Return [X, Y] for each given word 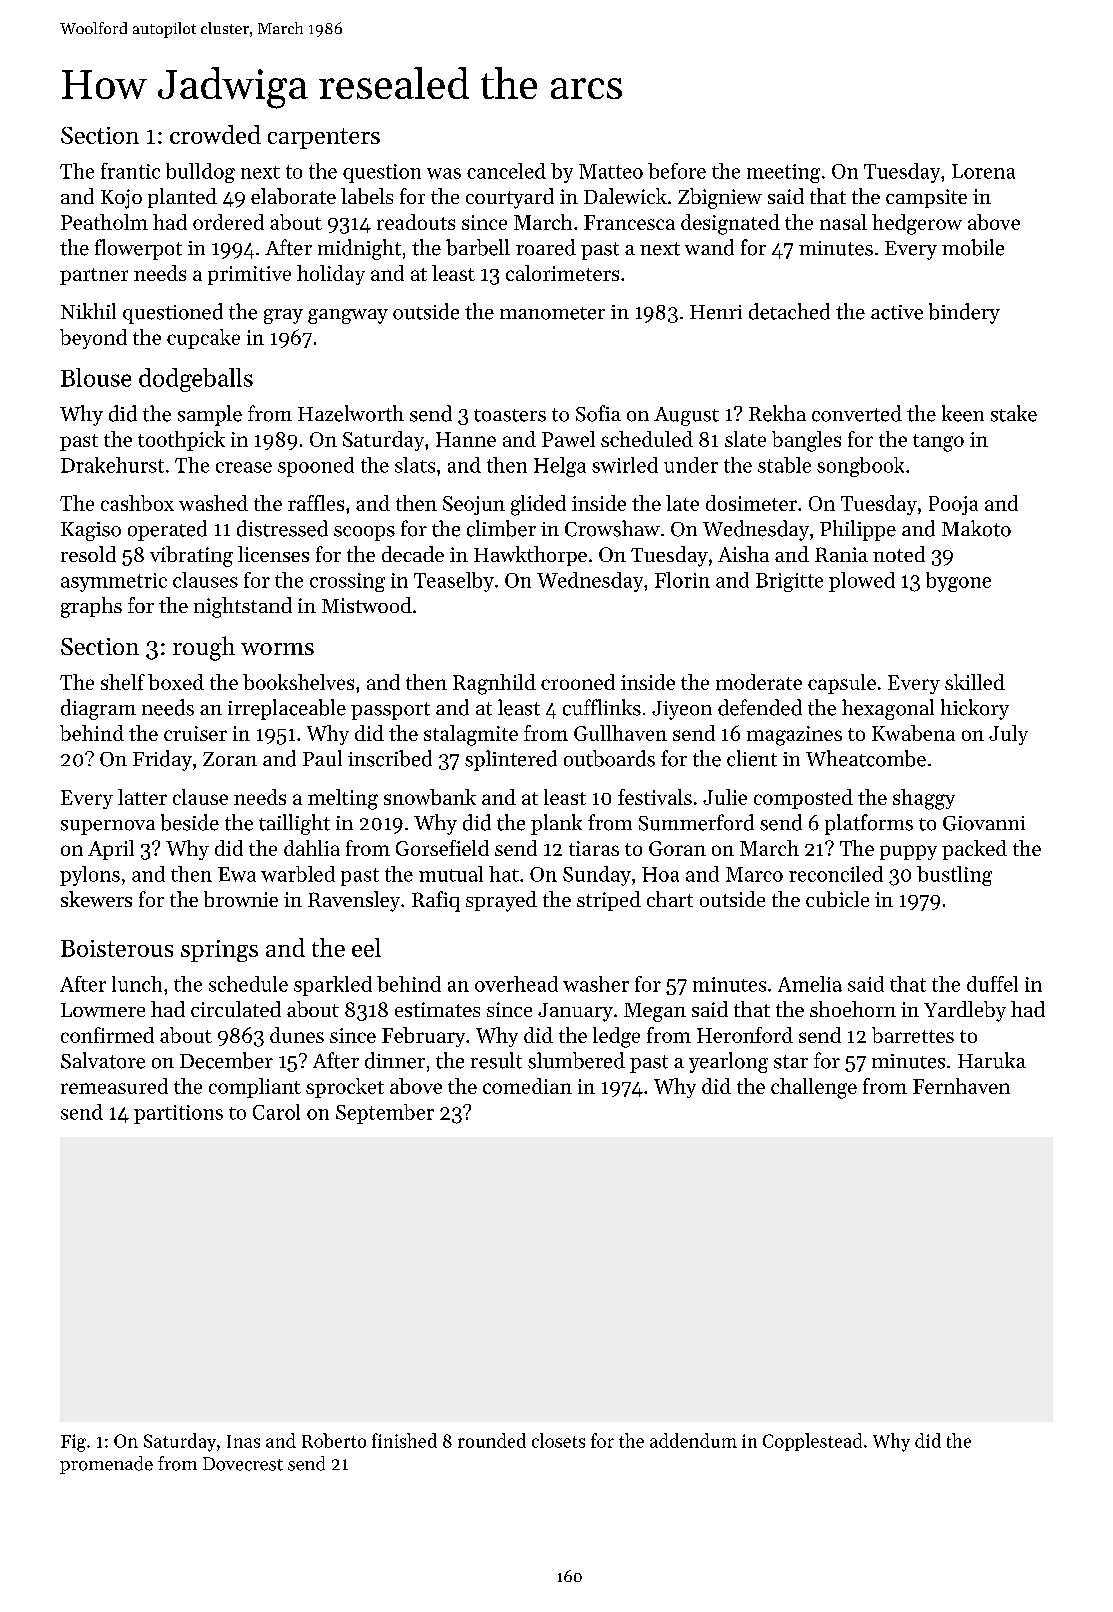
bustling [954, 876]
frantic [130, 171]
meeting [783, 173]
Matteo [611, 171]
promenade [106, 1465]
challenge [814, 1088]
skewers [96, 899]
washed [213, 503]
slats [415, 465]
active [897, 312]
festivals [655, 797]
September [385, 1114]
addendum [693, 1440]
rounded [492, 1440]
